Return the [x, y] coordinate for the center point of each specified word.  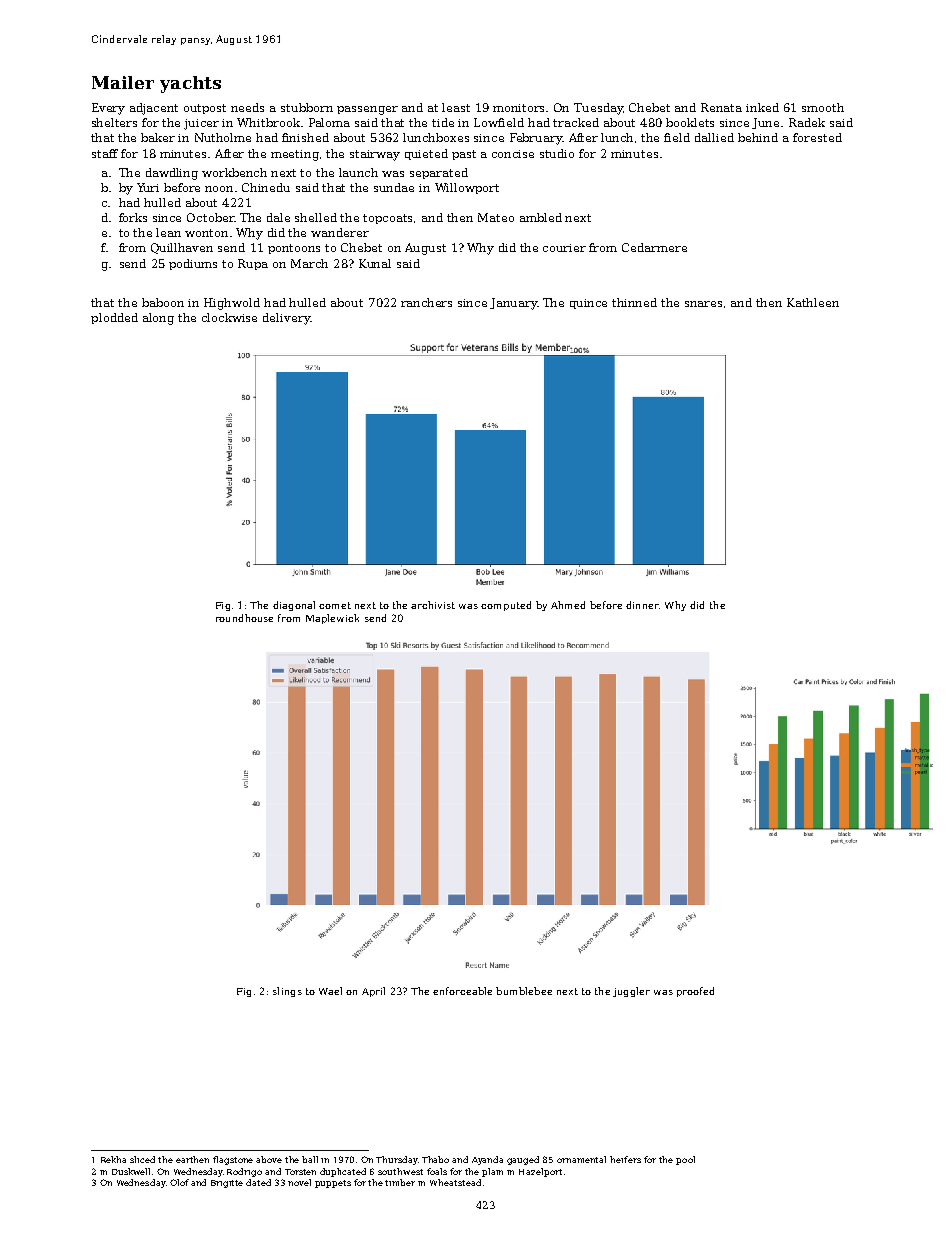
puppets [333, 1184]
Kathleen [813, 302]
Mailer [123, 82]
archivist [433, 605]
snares [703, 304]
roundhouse [244, 618]
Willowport [467, 188]
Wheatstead [455, 1182]
